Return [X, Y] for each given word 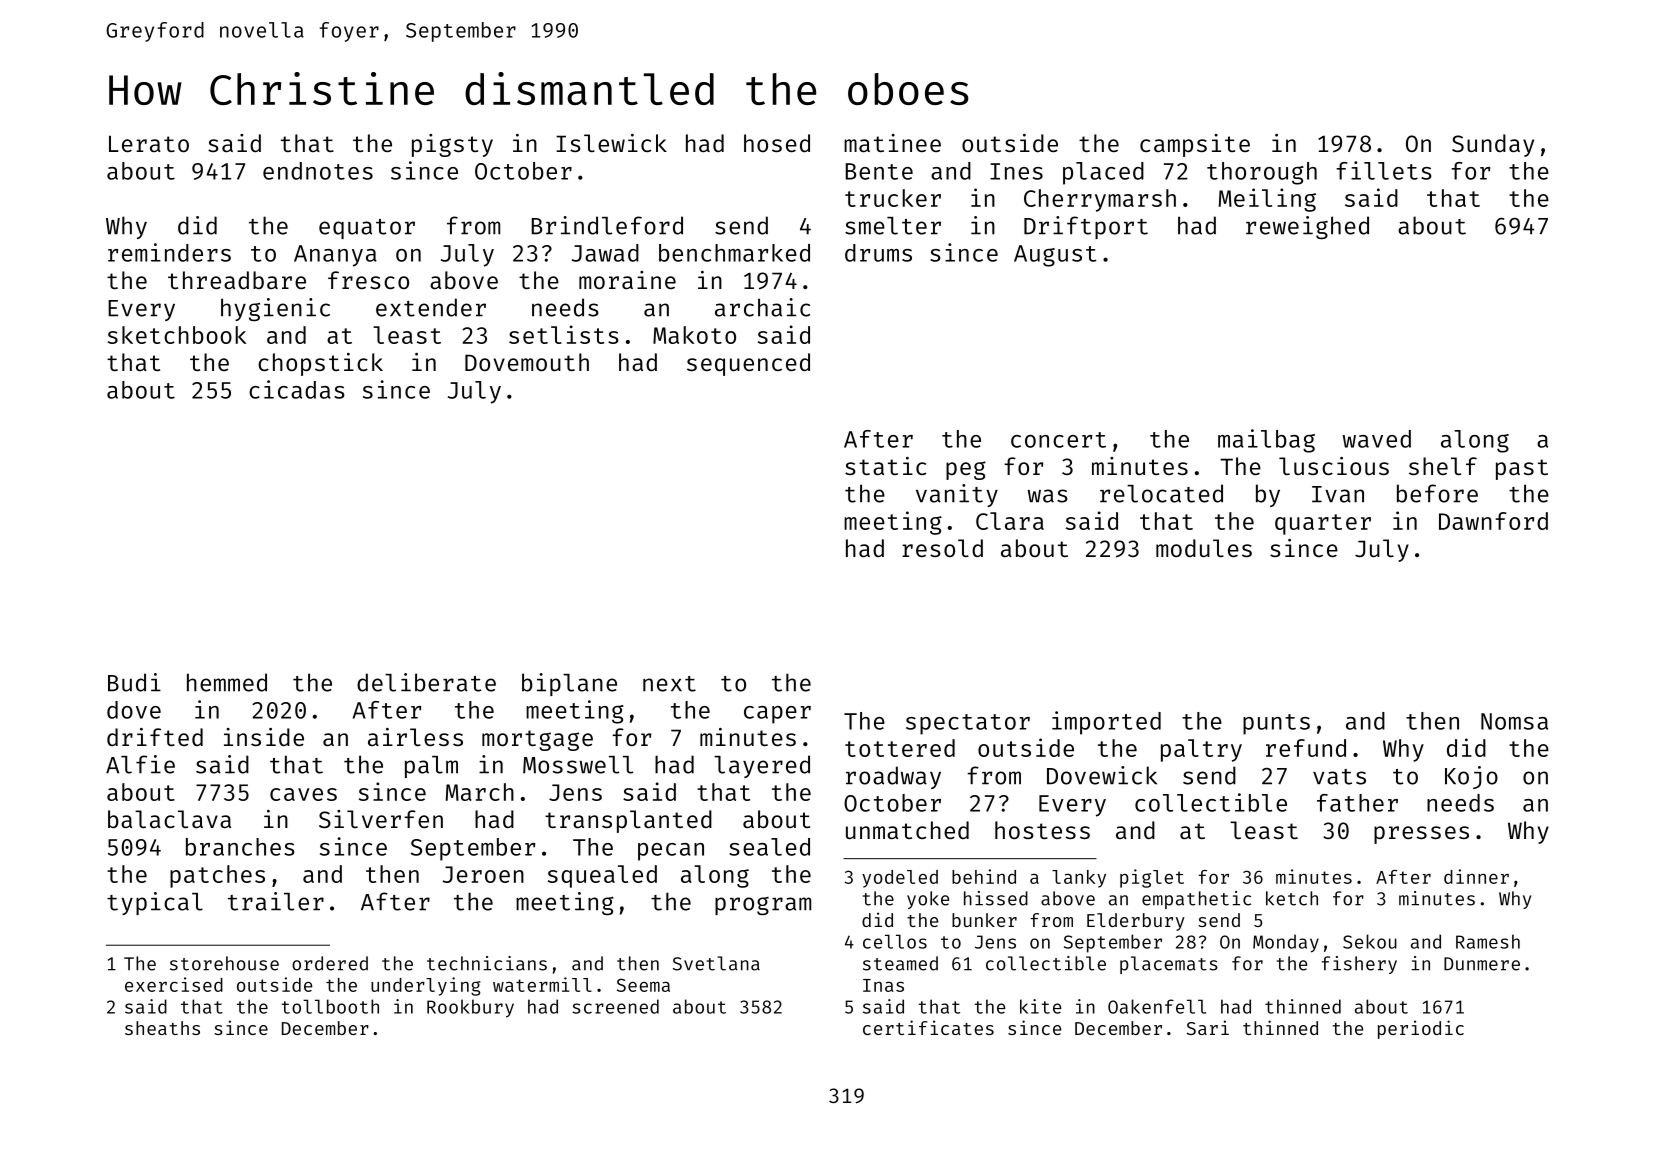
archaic [762, 307]
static [885, 466]
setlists [564, 334]
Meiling [1267, 200]
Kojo [1471, 777]
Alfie [140, 764]
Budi [134, 682]
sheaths [162, 1028]
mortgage [537, 740]
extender [431, 307]
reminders [169, 252]
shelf [1443, 466]
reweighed [1307, 227]
